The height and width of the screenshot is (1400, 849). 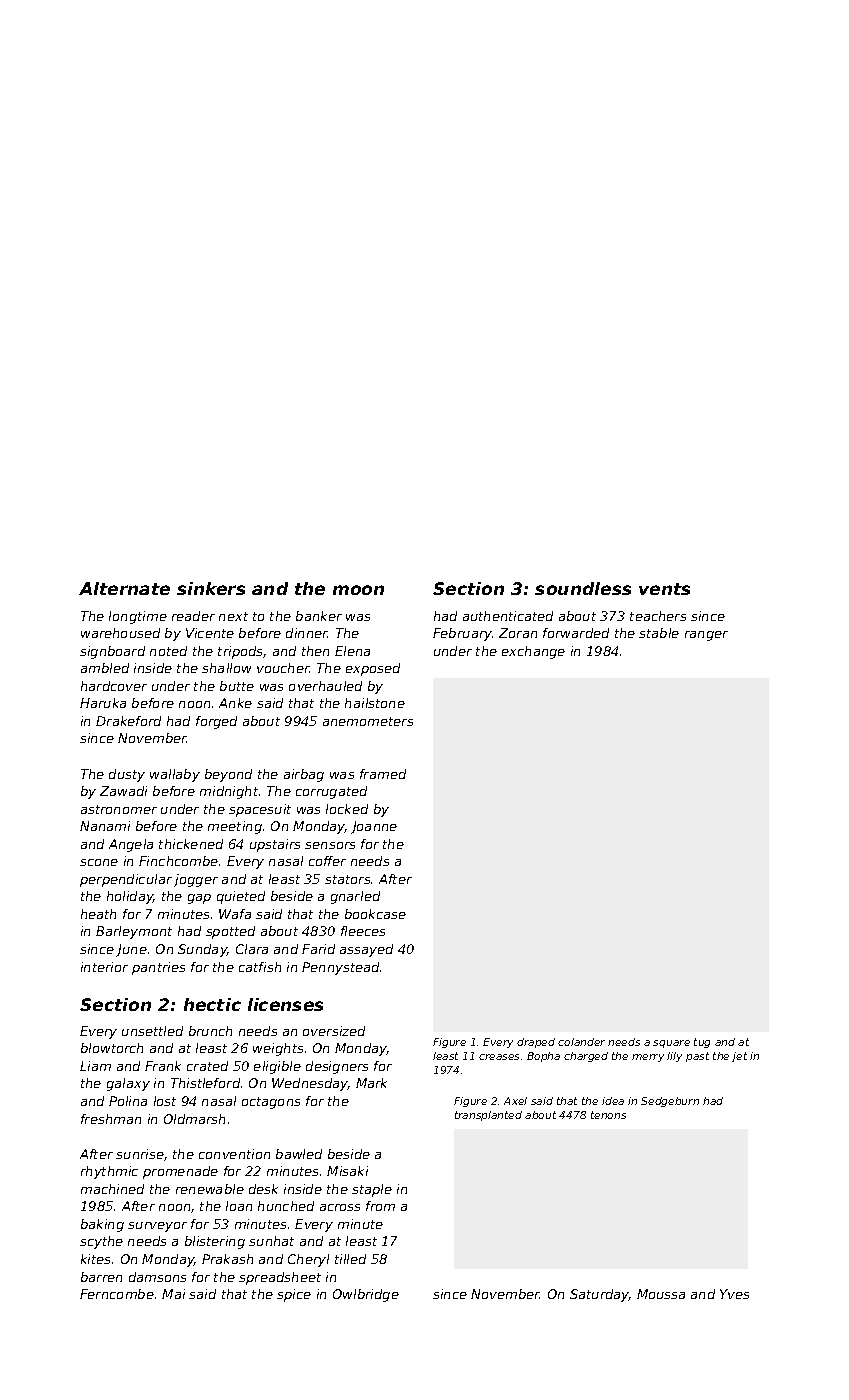 What do you see at coordinates (117, 1294) in the screenshot?
I see `Ferncombe` at bounding box center [117, 1294].
